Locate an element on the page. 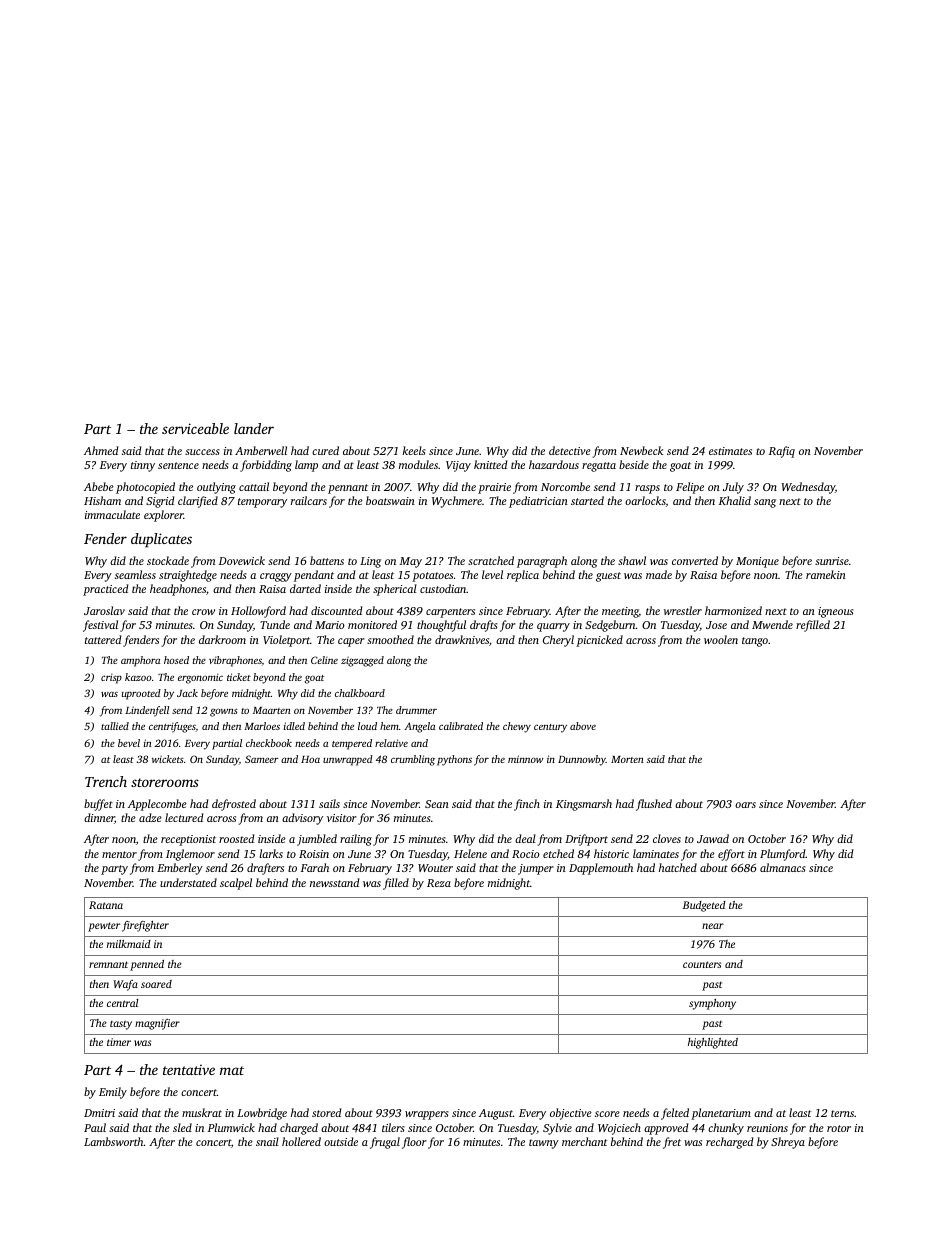 The image size is (952, 1233). duplicates is located at coordinates (161, 540).
